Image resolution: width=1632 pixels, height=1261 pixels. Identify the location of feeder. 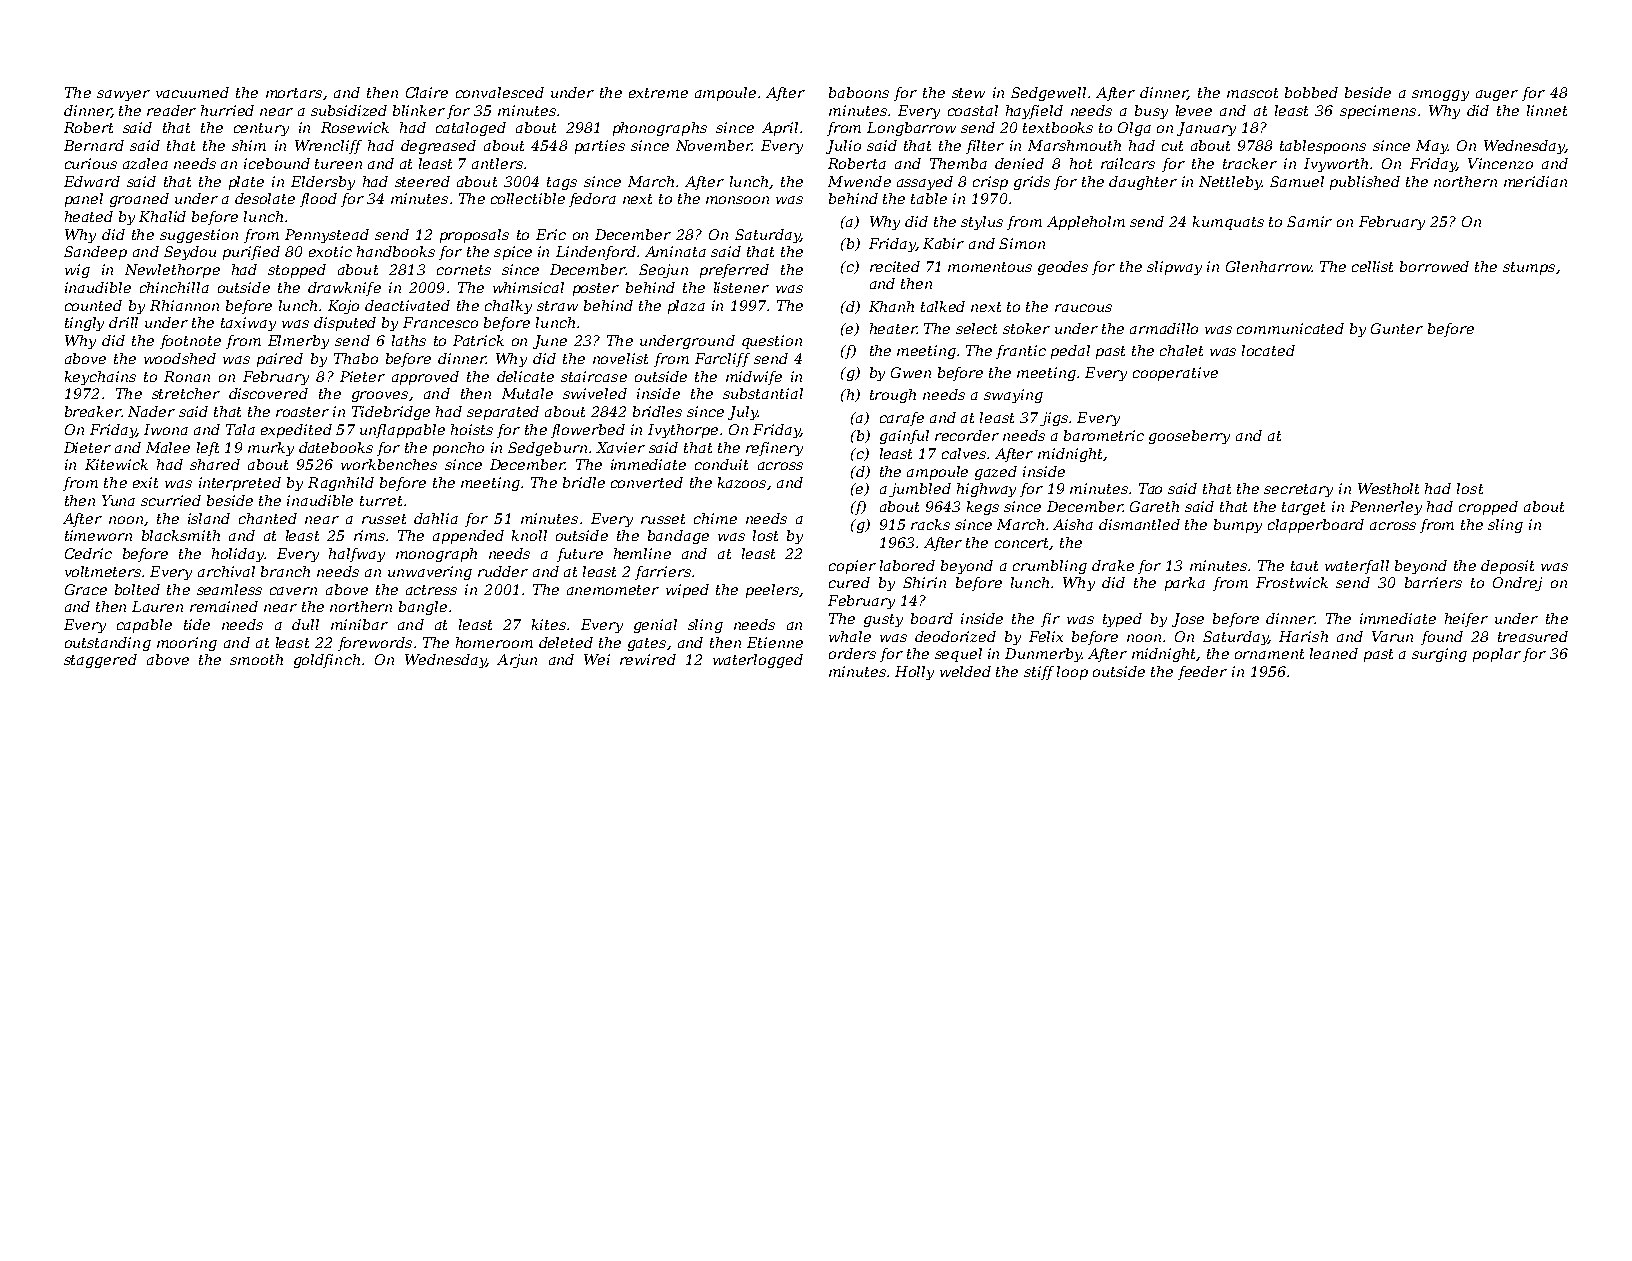
(1202, 673).
